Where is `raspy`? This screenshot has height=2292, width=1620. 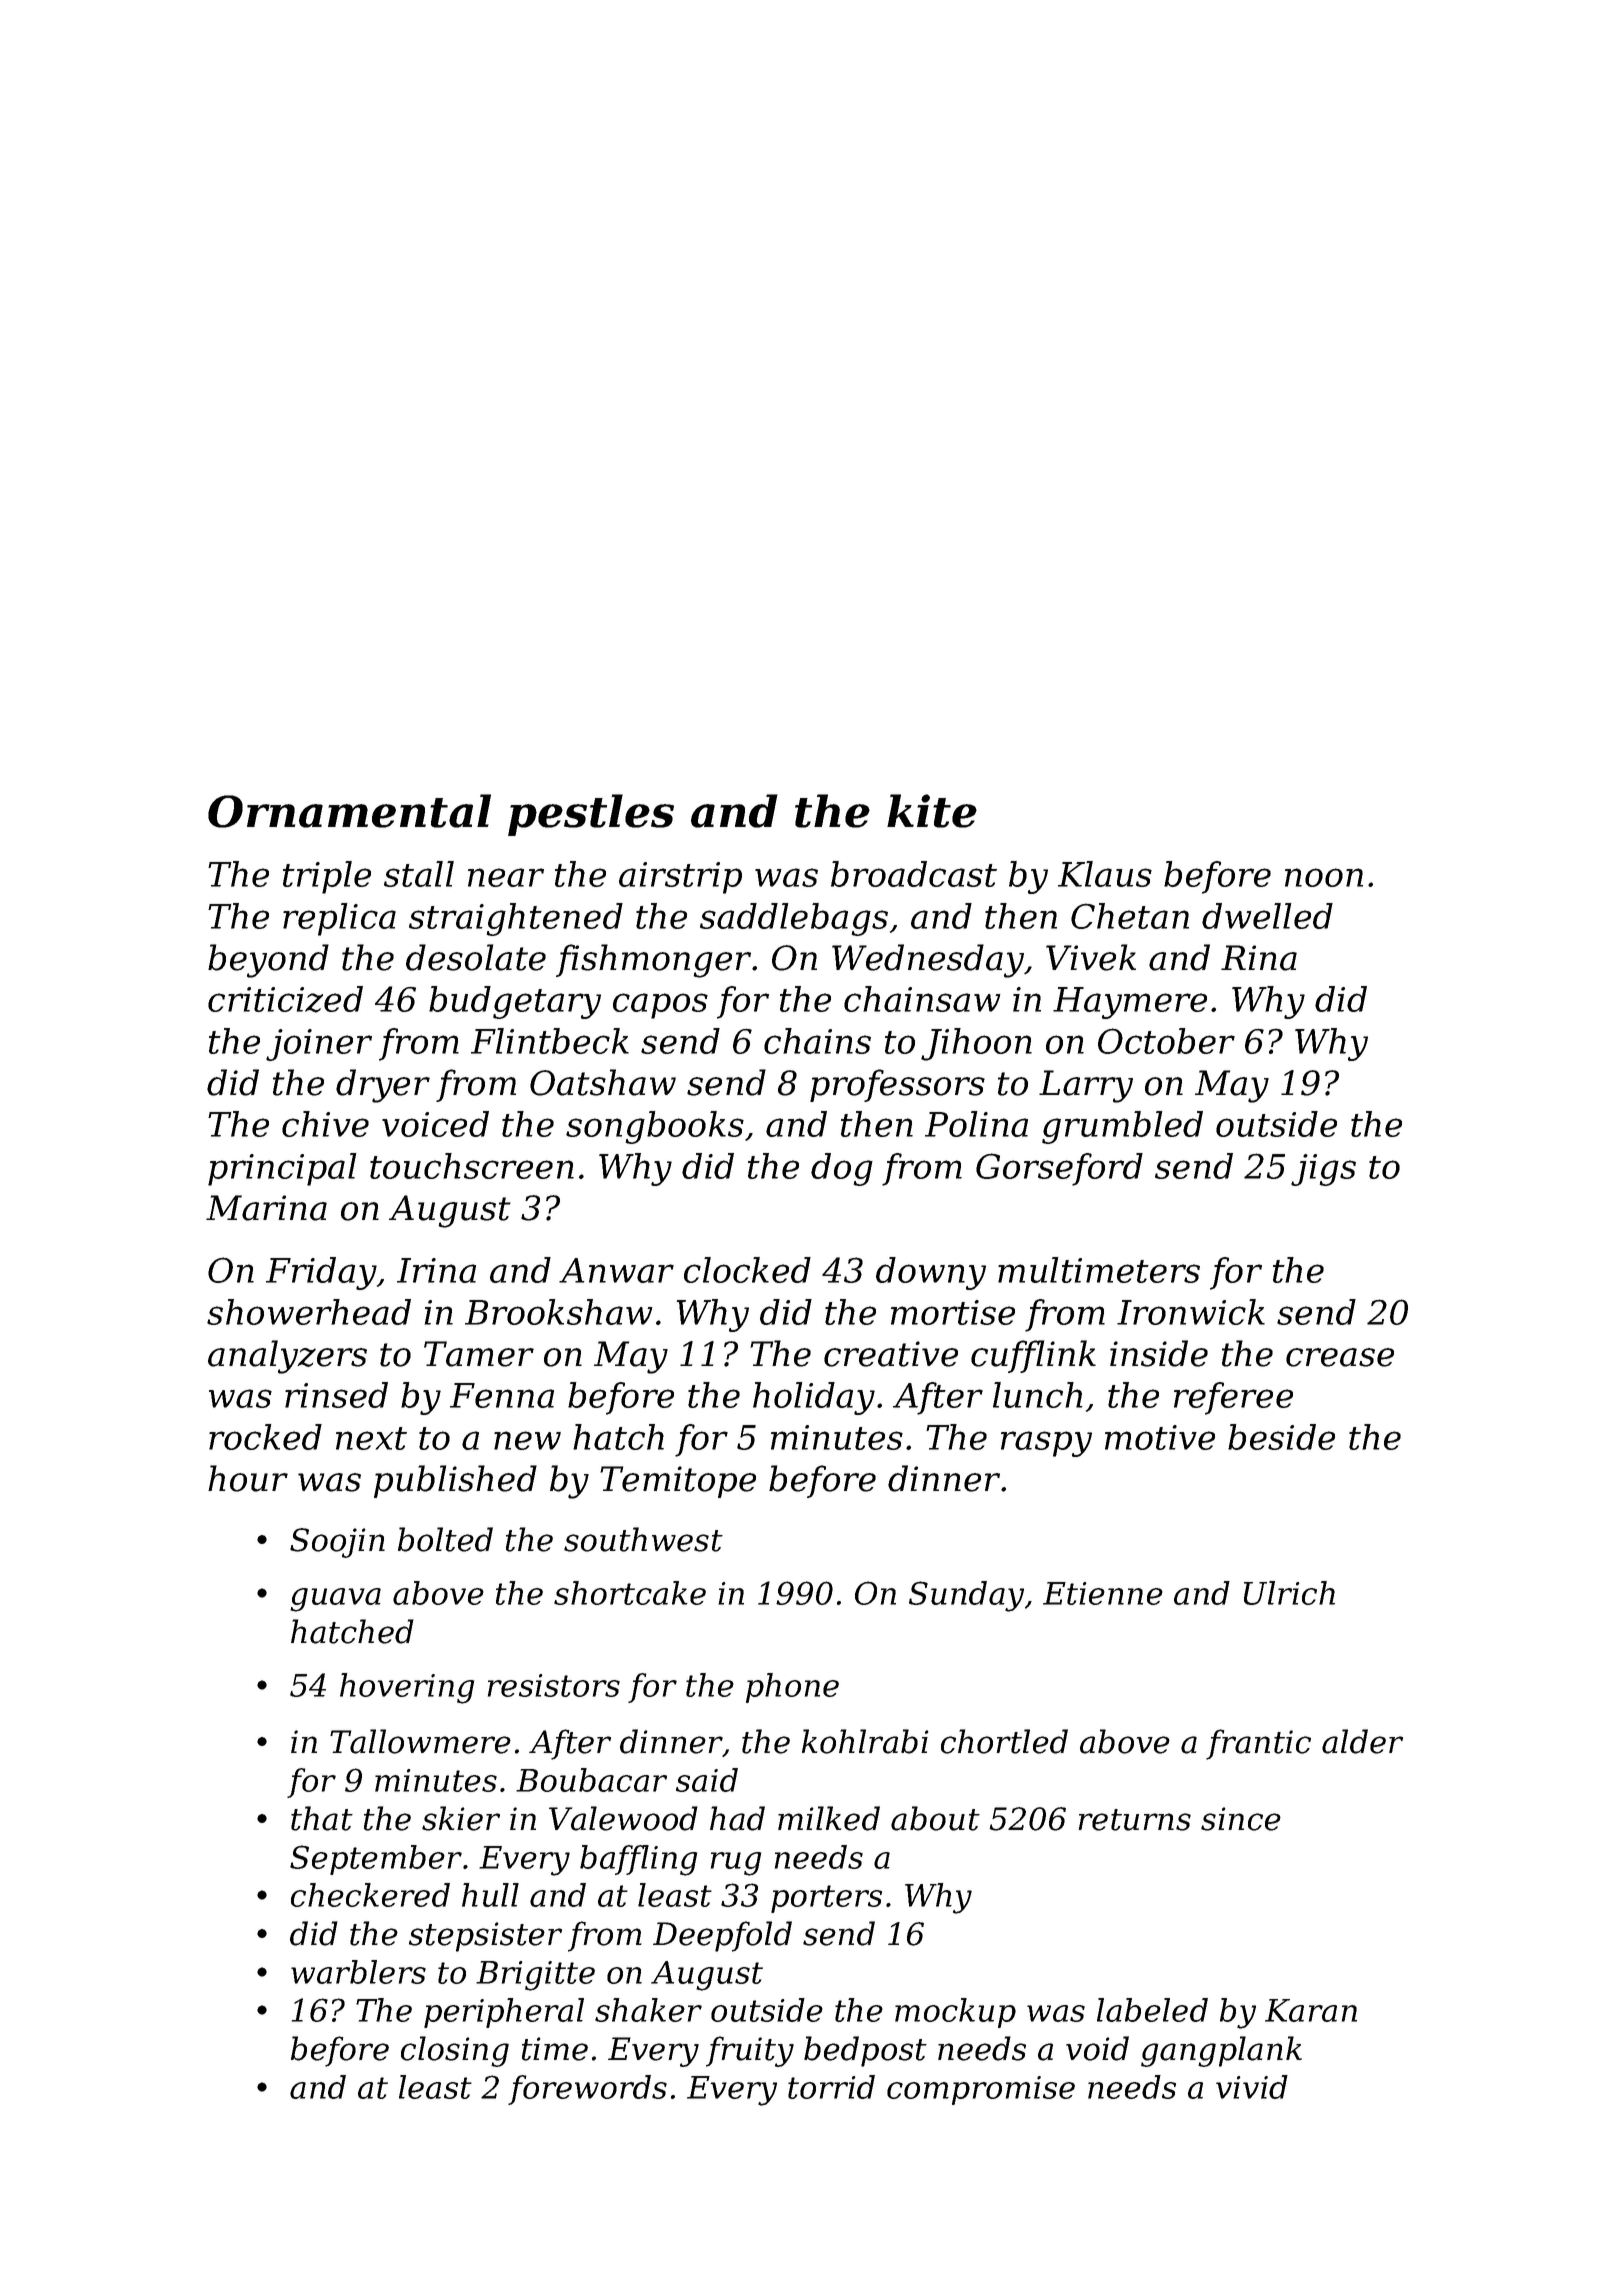 raspy is located at coordinates (1046, 1444).
